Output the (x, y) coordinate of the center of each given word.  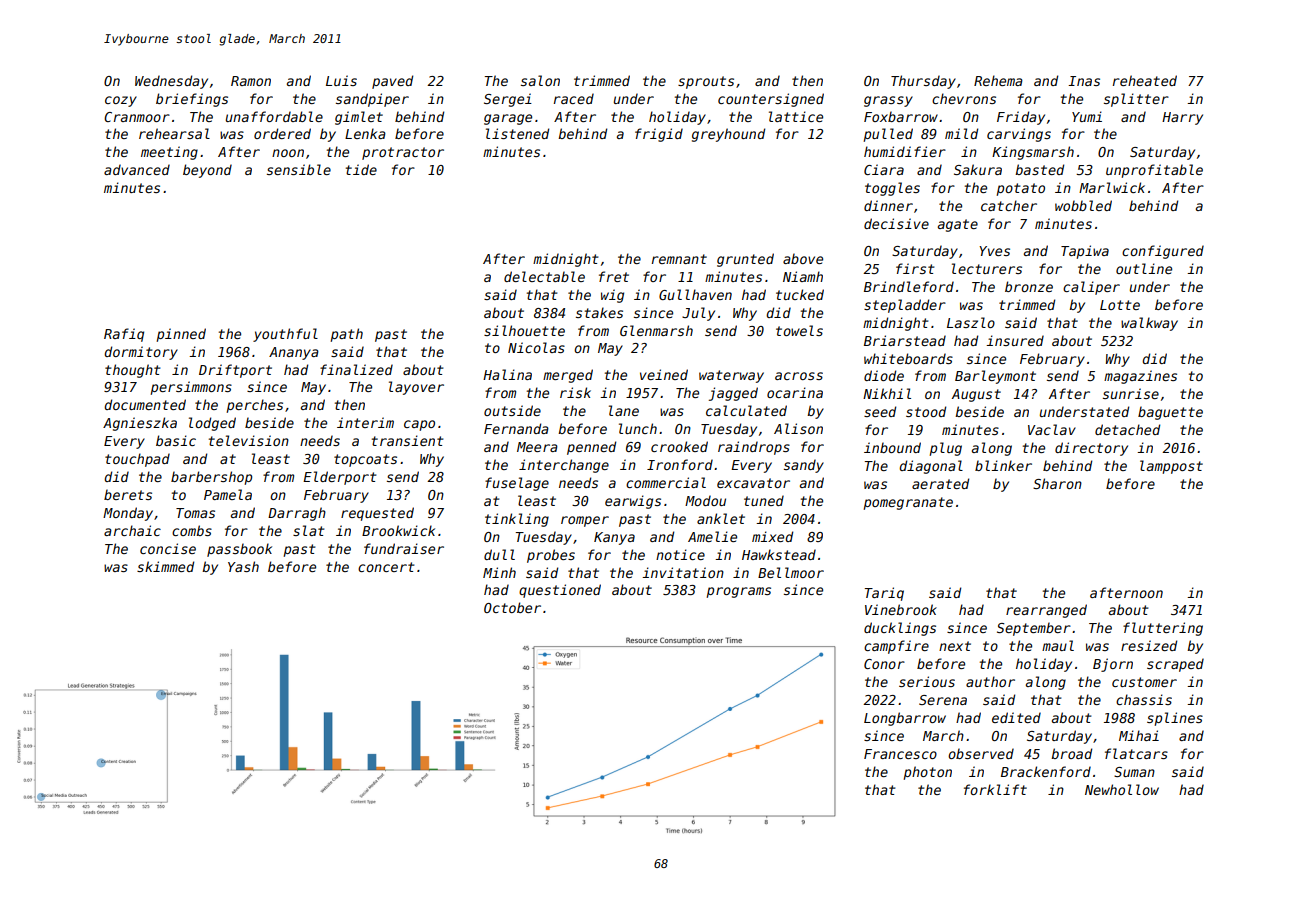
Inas (1084, 81)
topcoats (365, 460)
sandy (804, 466)
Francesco (900, 754)
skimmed (165, 566)
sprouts (706, 82)
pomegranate (908, 503)
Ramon (251, 81)
